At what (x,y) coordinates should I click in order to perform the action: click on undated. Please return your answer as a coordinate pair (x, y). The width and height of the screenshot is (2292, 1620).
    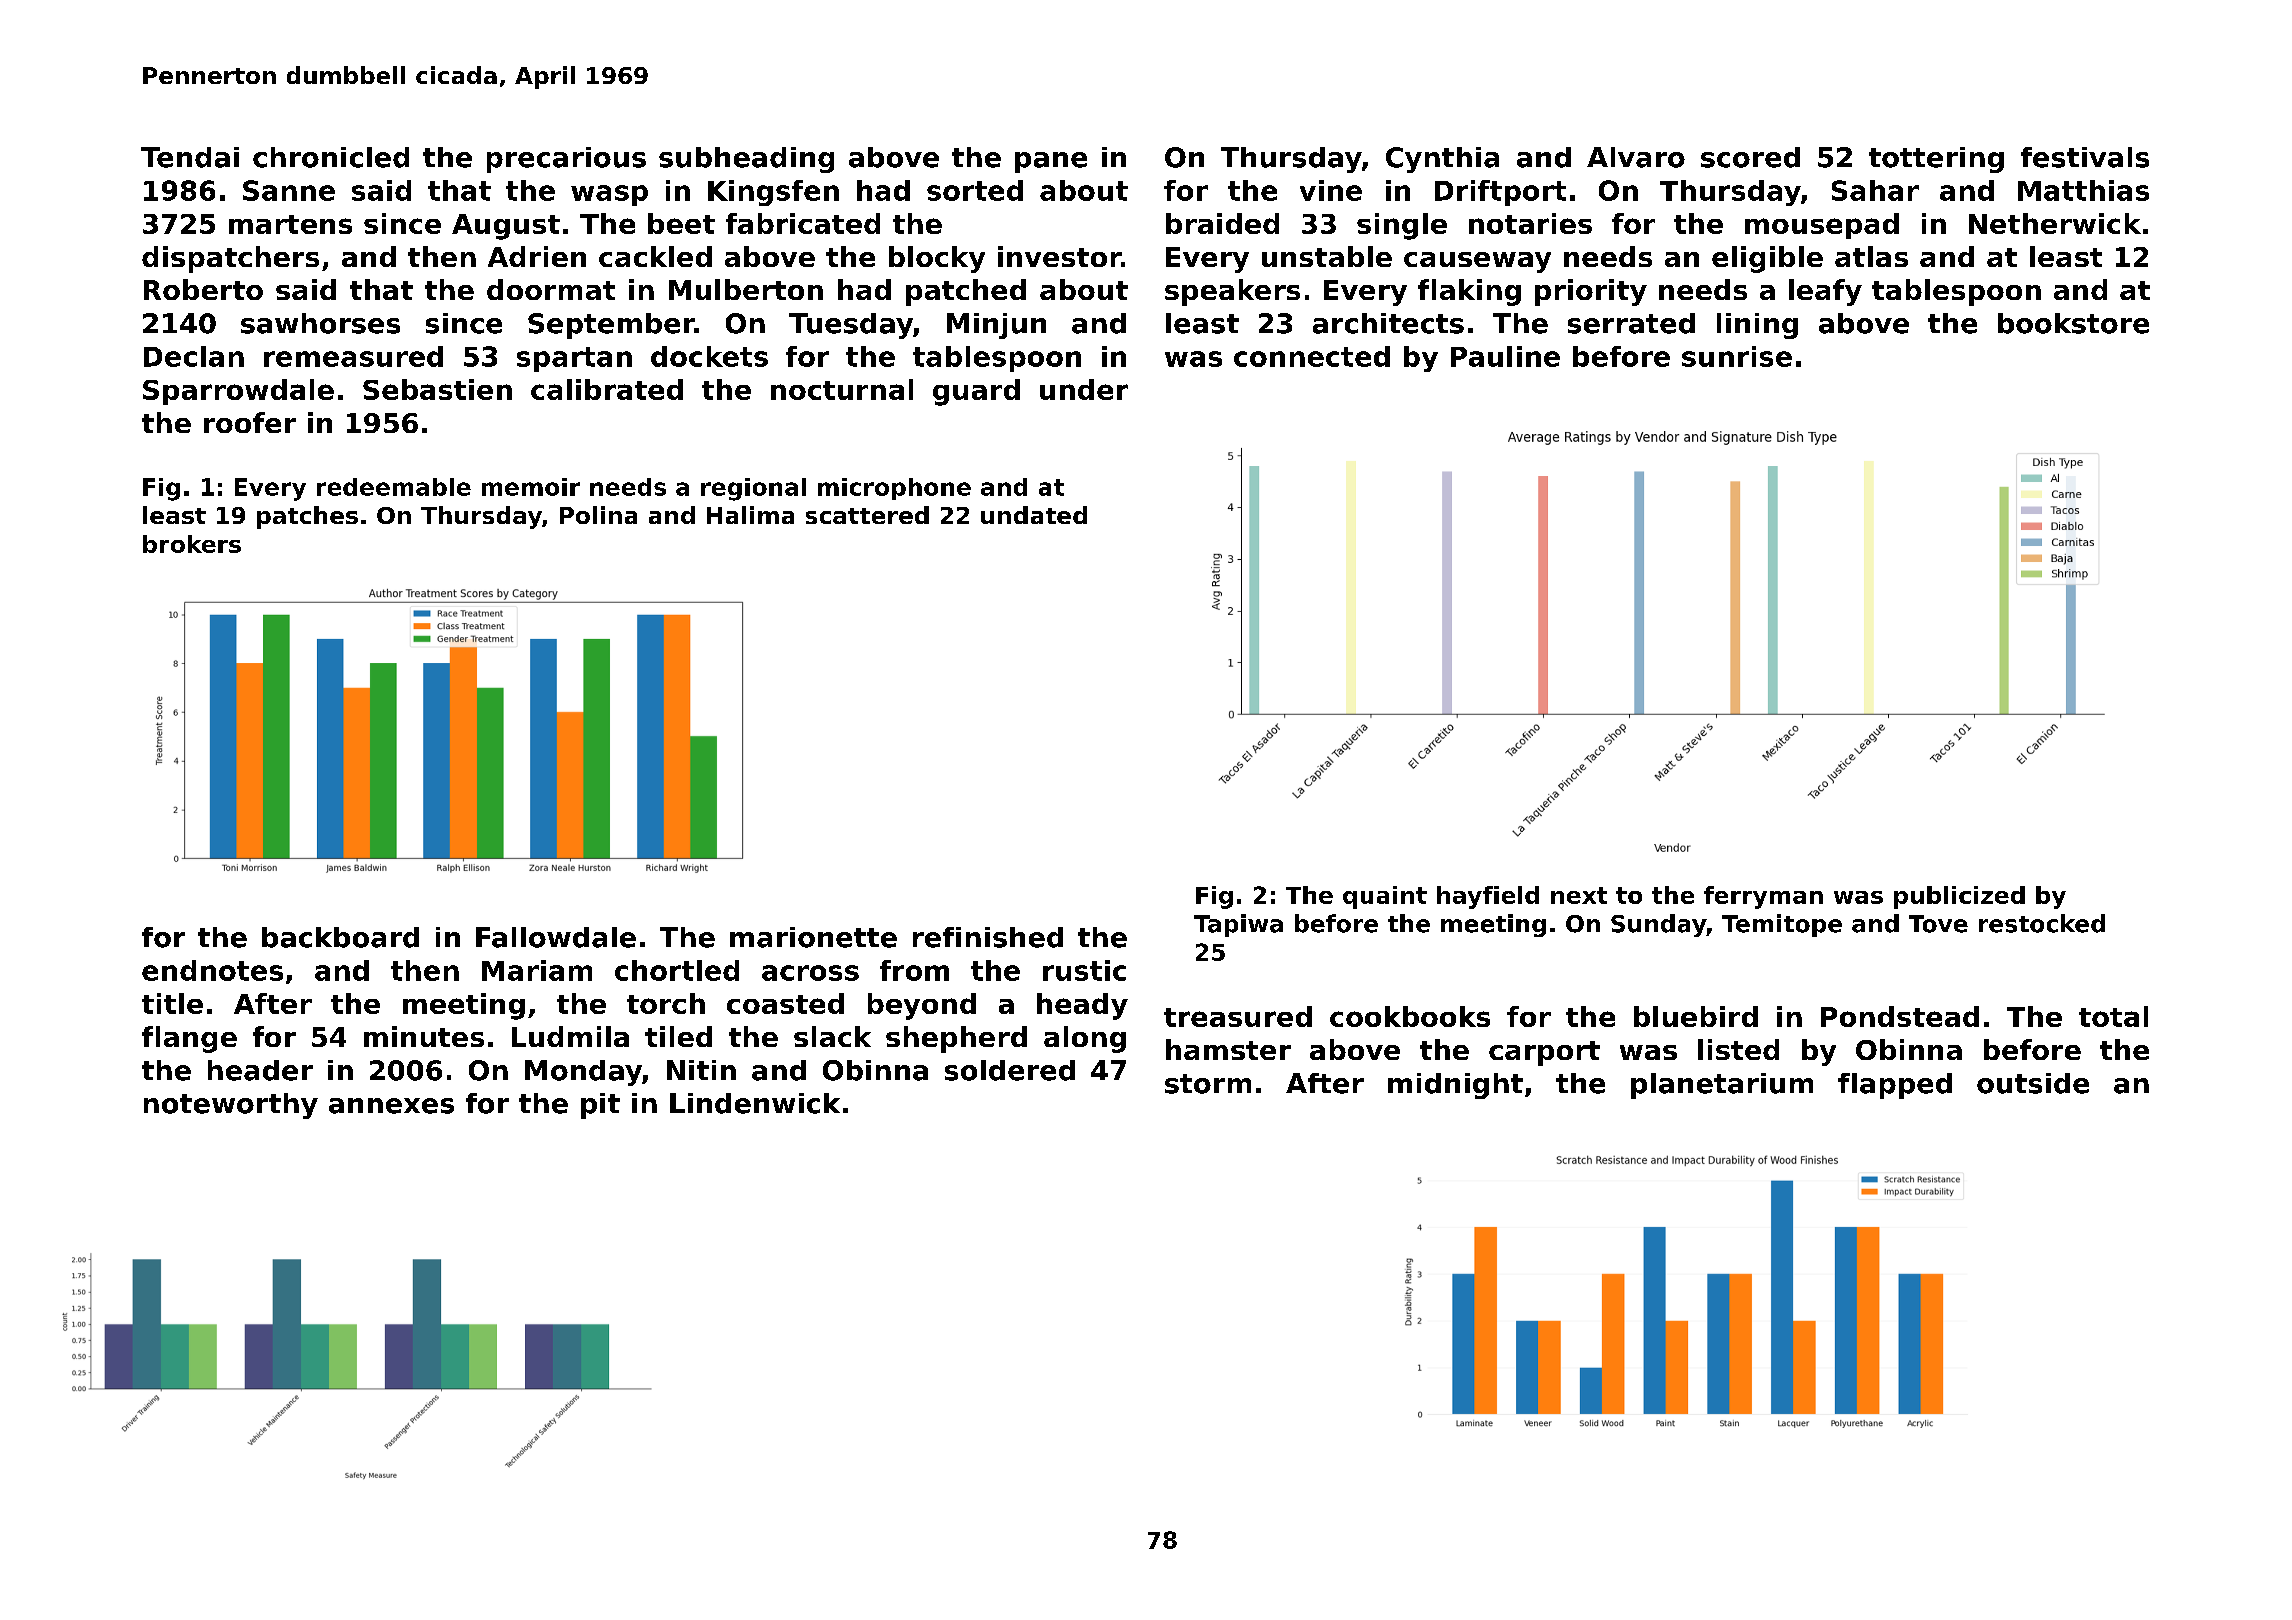
    Looking at the image, I should click on (1034, 515).
